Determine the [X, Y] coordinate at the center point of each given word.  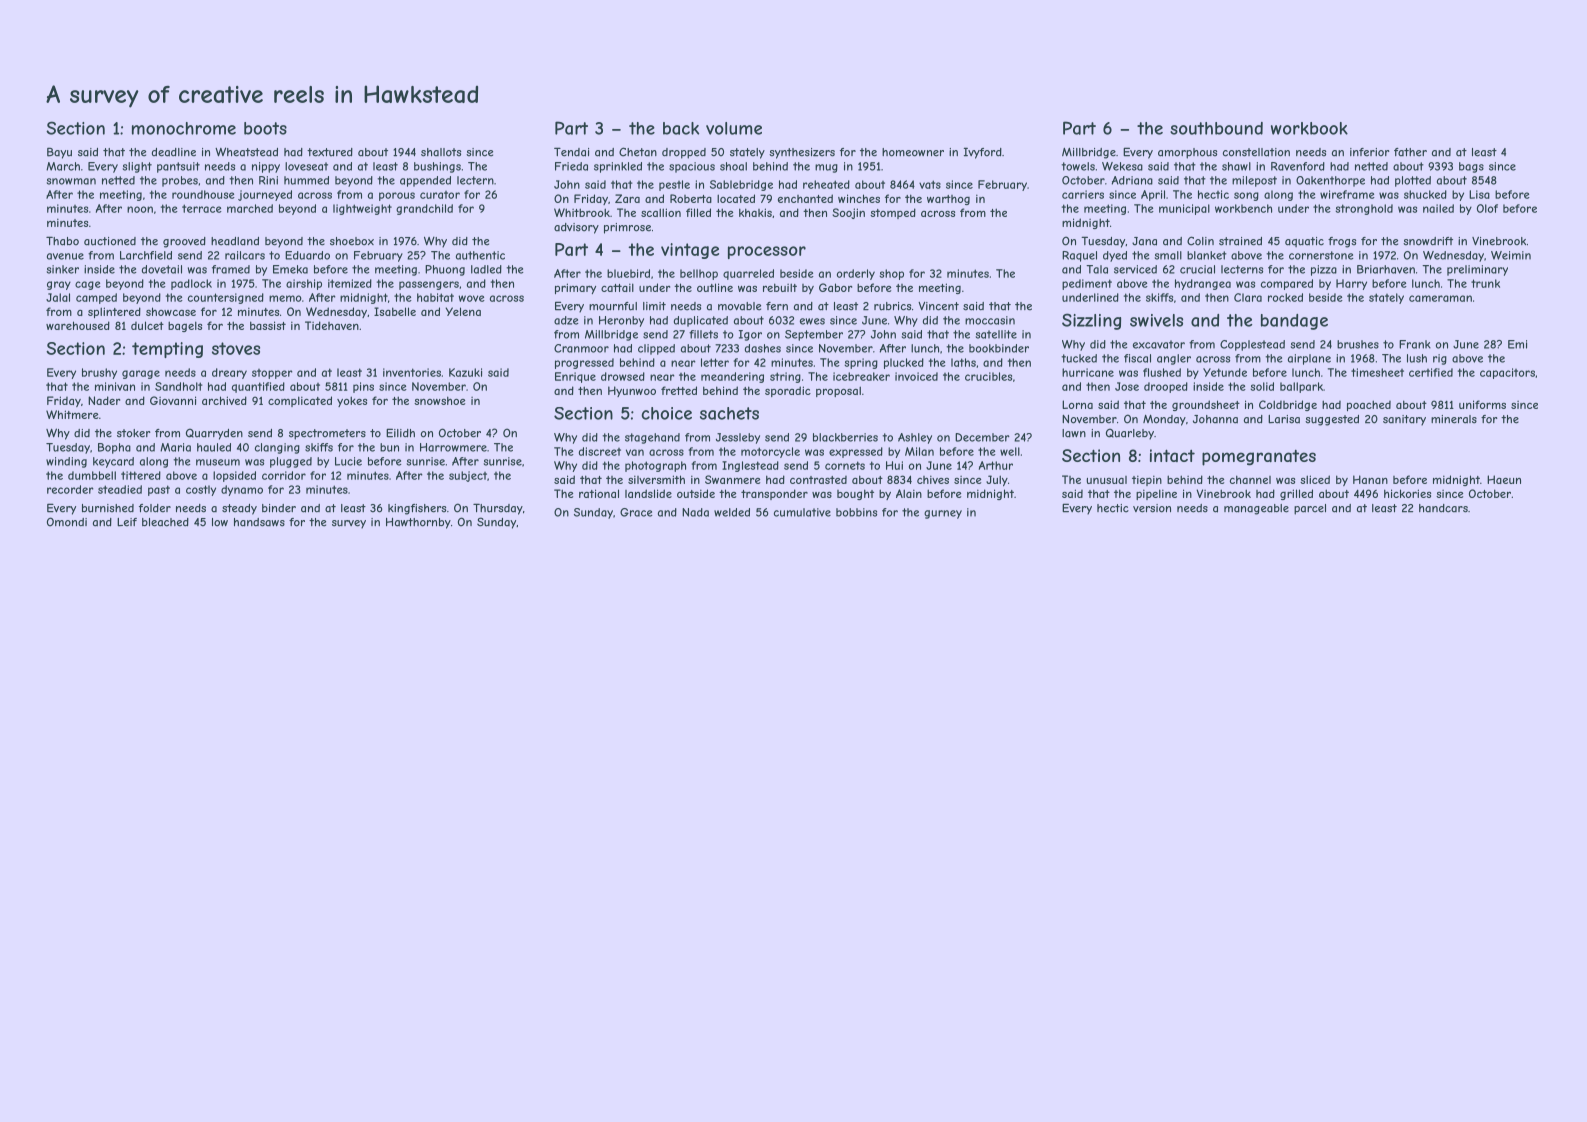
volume [734, 128]
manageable [1256, 509]
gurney [943, 514]
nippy [266, 167]
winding [66, 462]
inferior [1370, 152]
